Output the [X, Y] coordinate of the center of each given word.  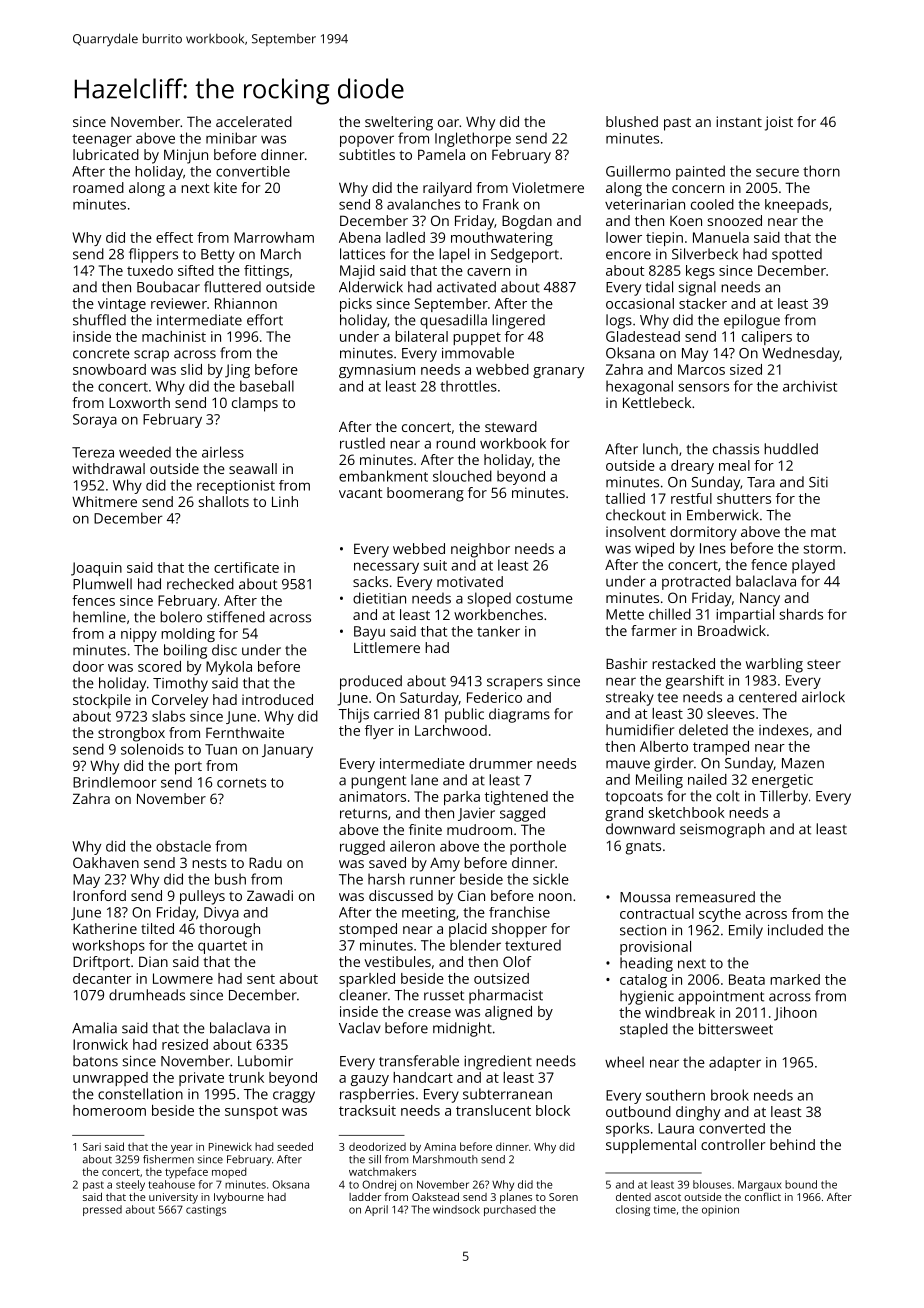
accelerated [254, 121]
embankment [383, 476]
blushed [632, 121]
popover [367, 141]
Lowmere [183, 978]
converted [732, 1128]
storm [823, 549]
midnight [462, 1029]
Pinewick [230, 1146]
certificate [246, 567]
